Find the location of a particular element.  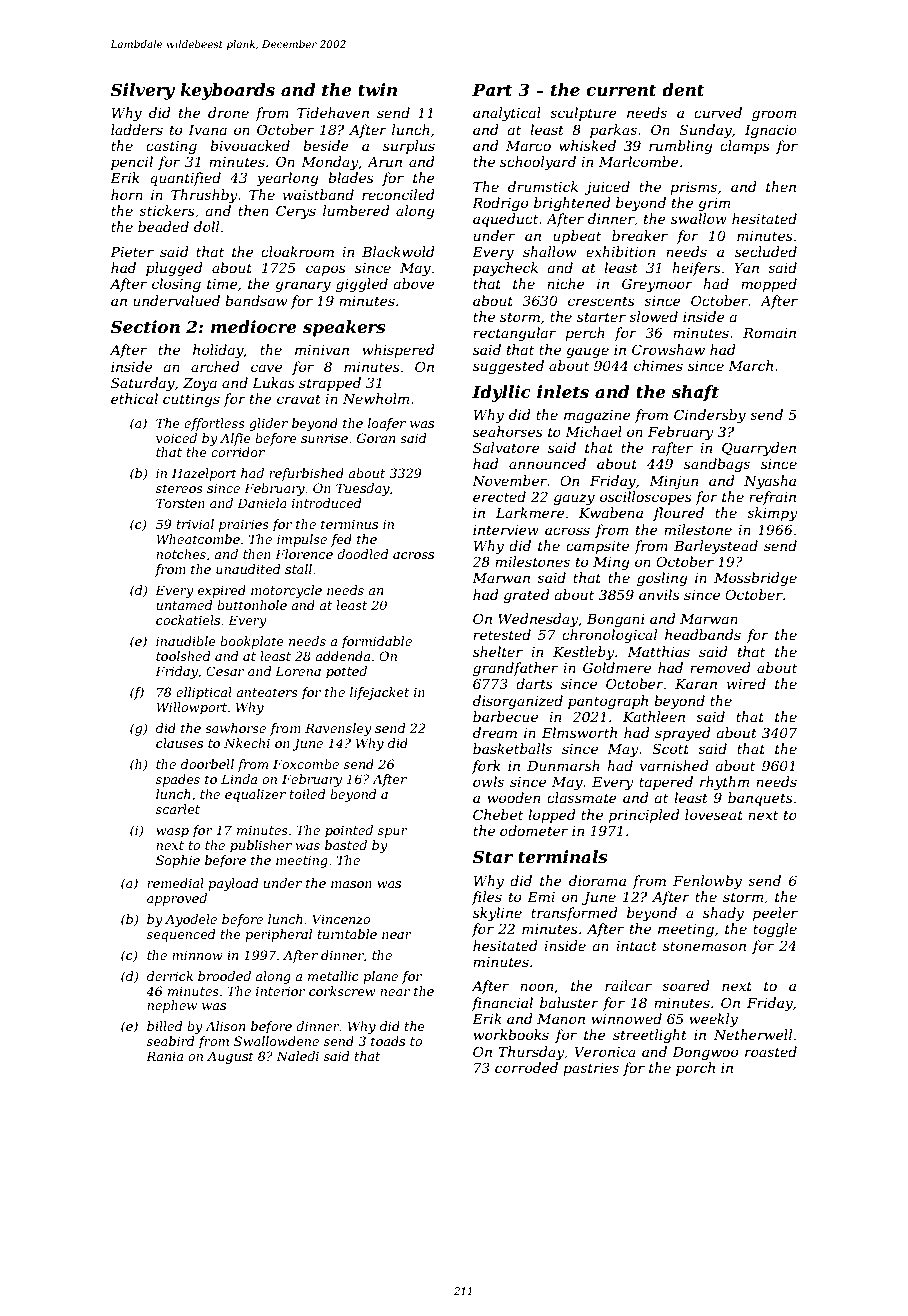

winnowed is located at coordinates (626, 1018).
